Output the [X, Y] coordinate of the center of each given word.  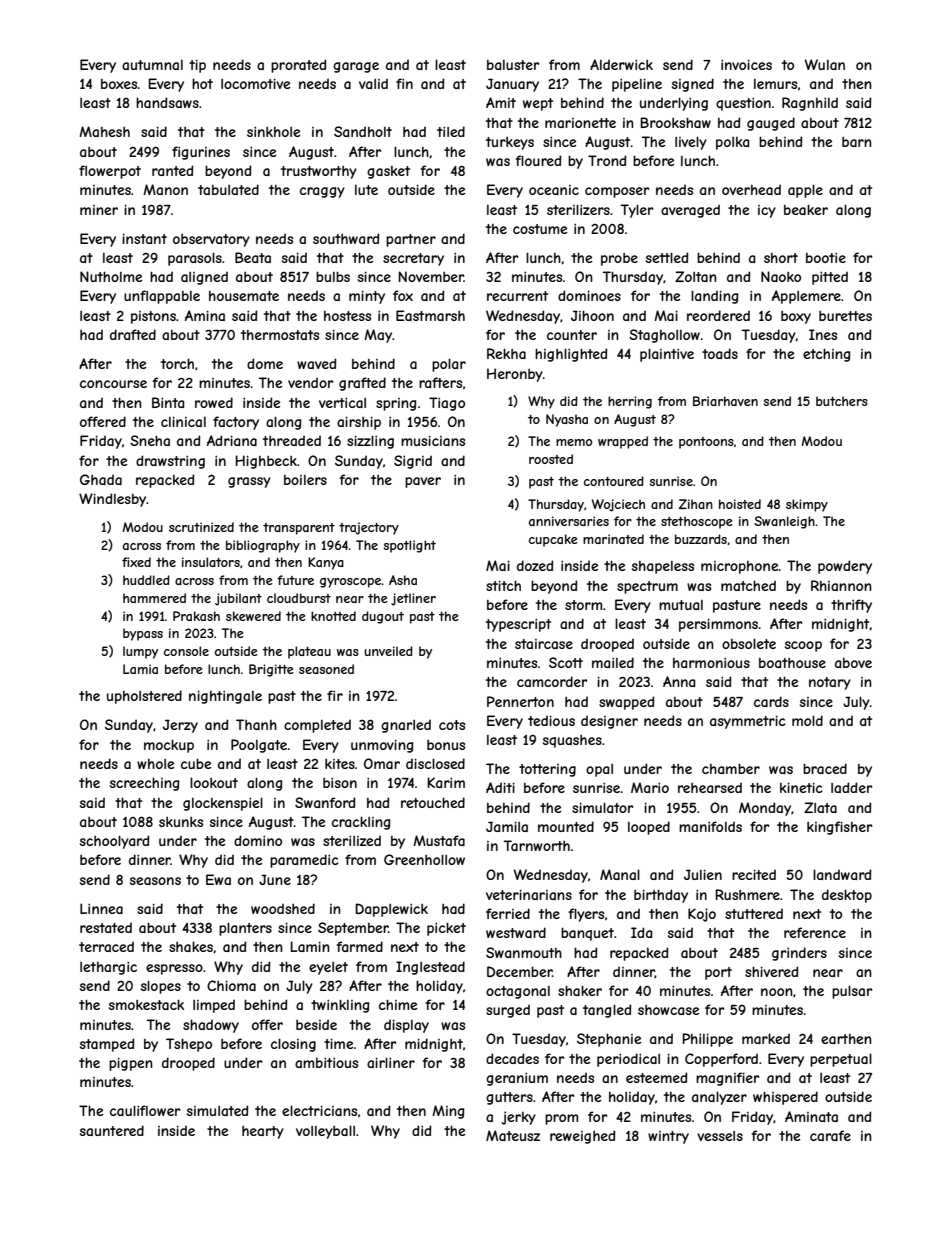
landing [714, 297]
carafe [830, 1135]
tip [197, 66]
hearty [263, 1132]
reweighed [582, 1137]
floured [538, 160]
